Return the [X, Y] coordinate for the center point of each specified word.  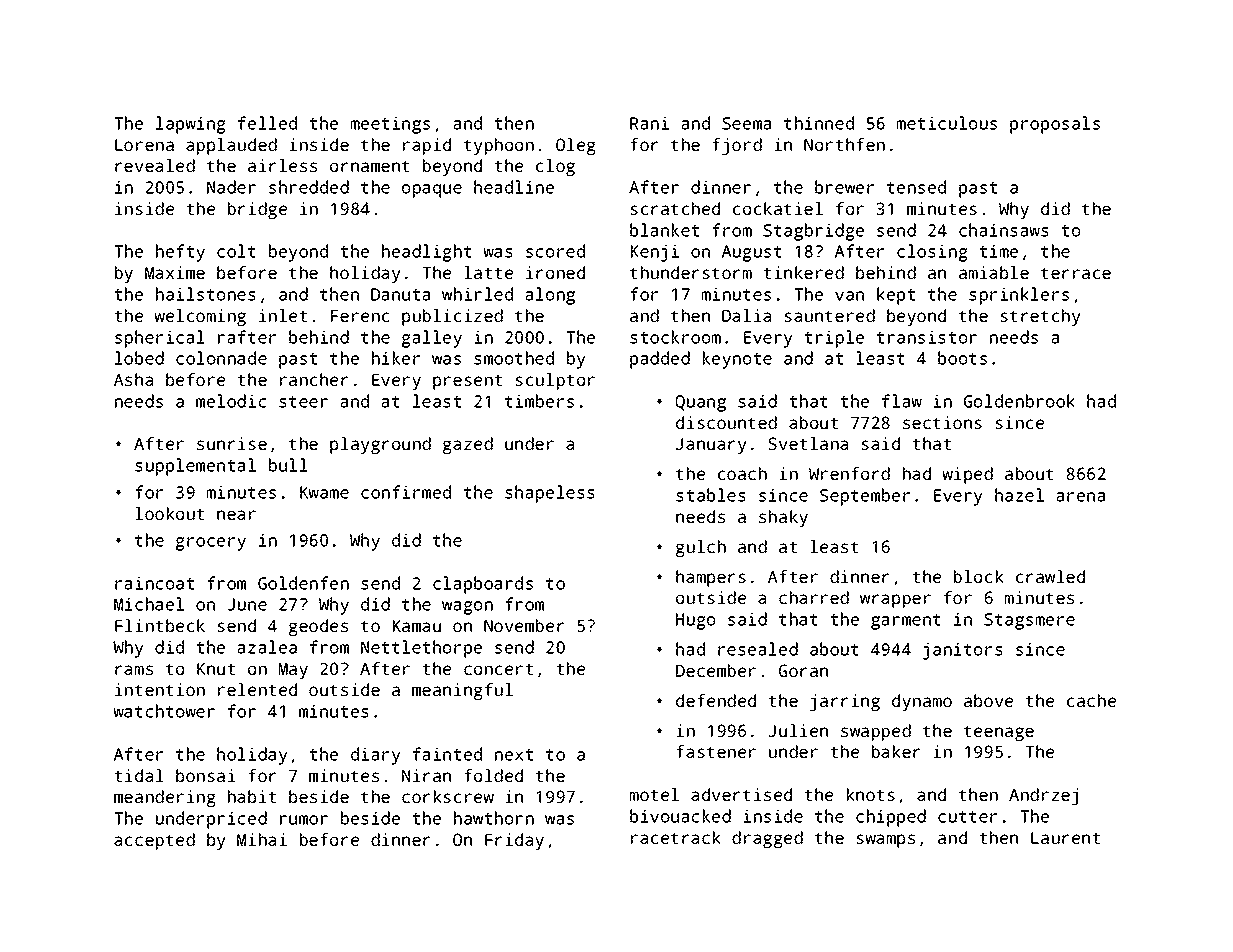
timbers [539, 401]
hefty [180, 253]
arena [1080, 497]
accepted [154, 841]
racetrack [675, 837]
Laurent [1065, 838]
